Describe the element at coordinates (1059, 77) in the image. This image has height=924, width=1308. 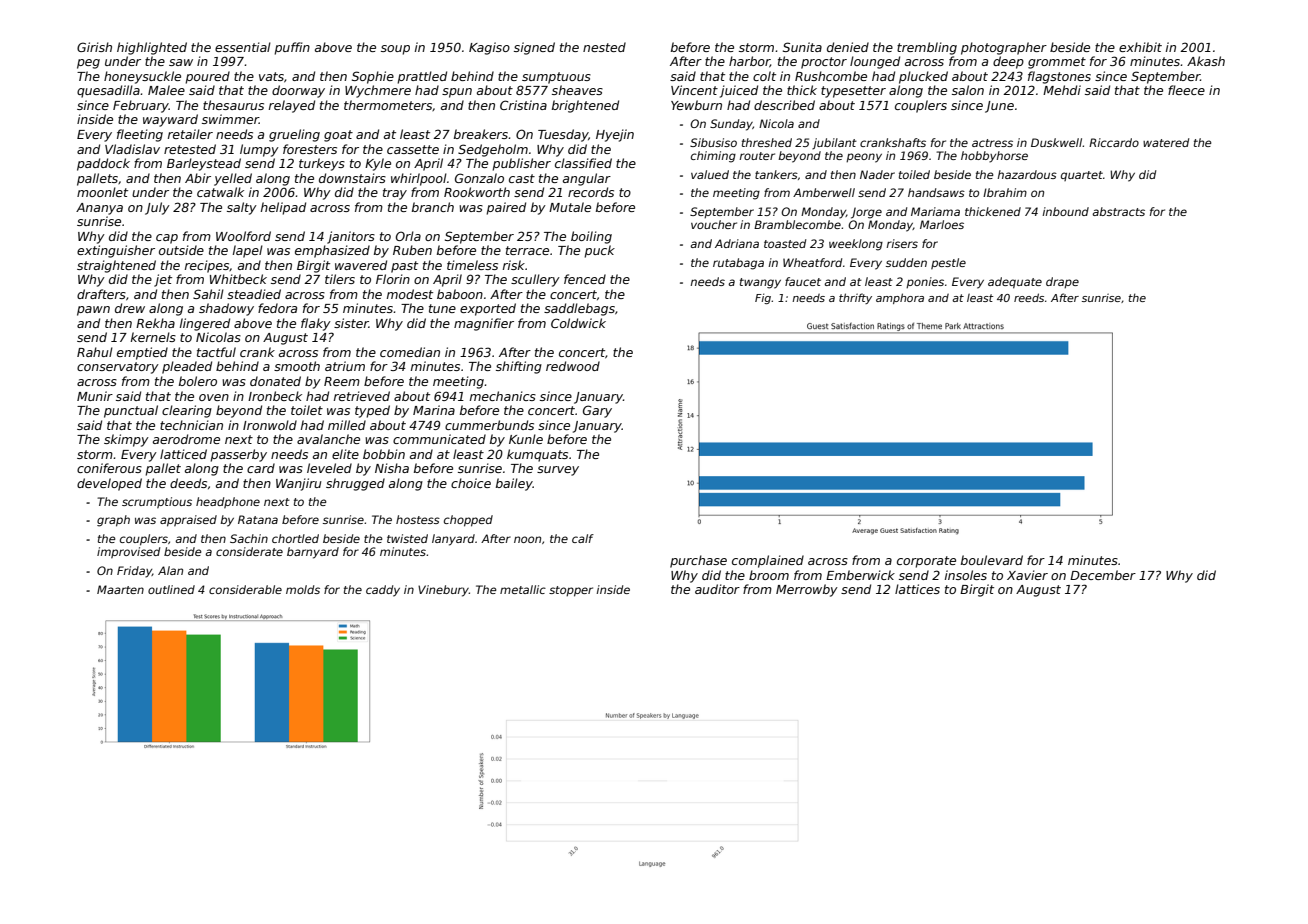
I see `flagstones` at that location.
